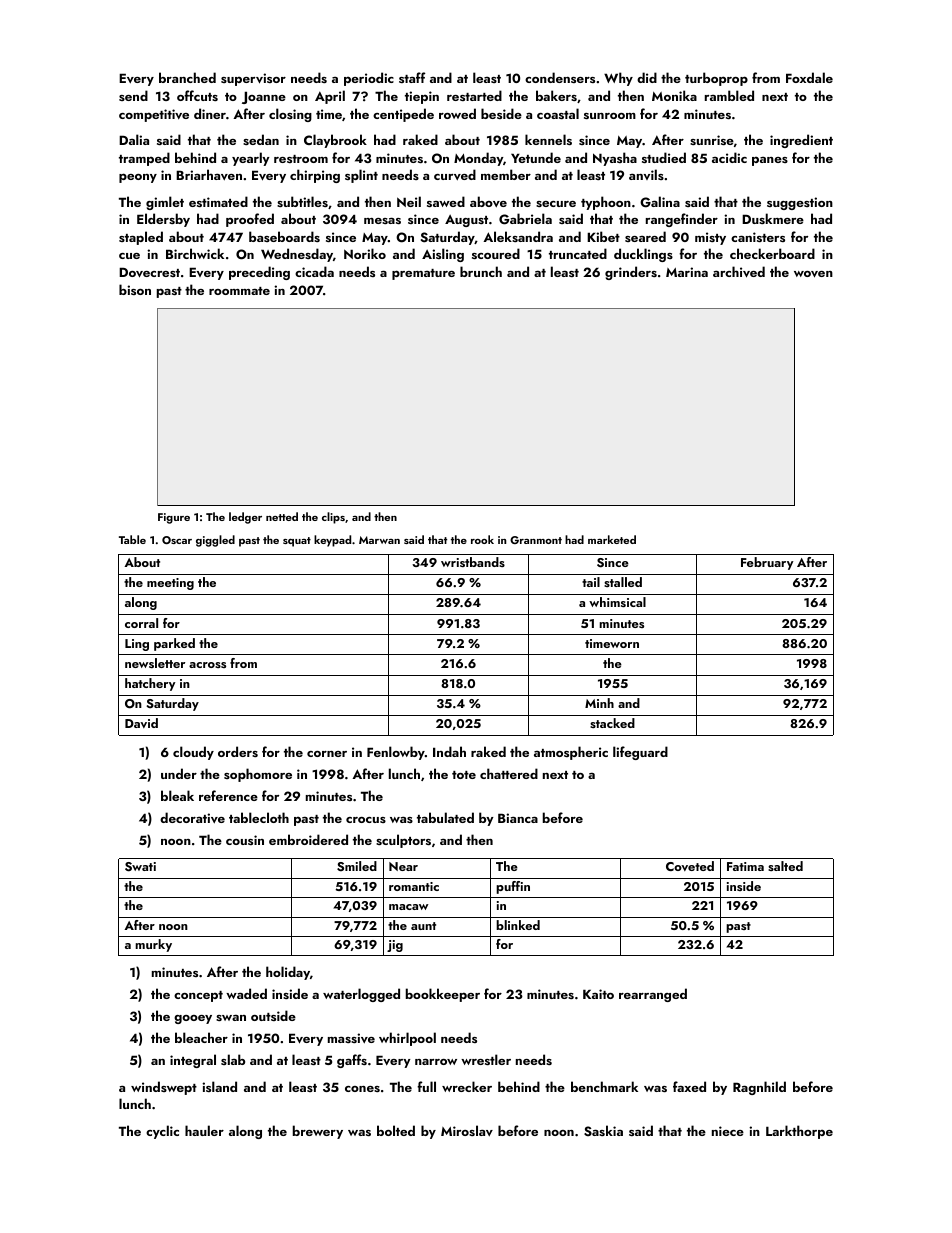 The image size is (952, 1233). I want to click on Marwan, so click(379, 540).
